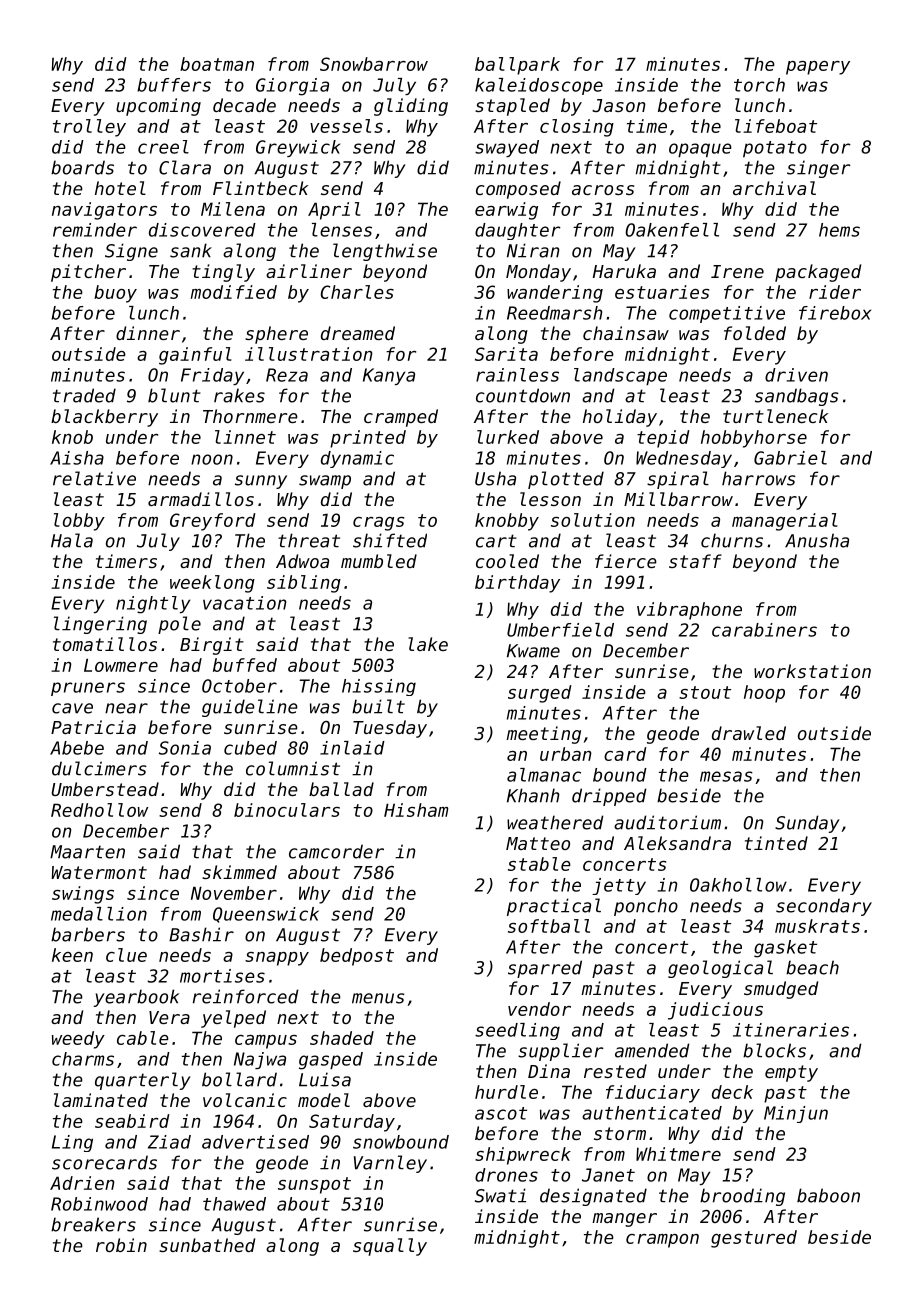  Describe the element at coordinates (99, 914) in the document. I see `medallion` at that location.
